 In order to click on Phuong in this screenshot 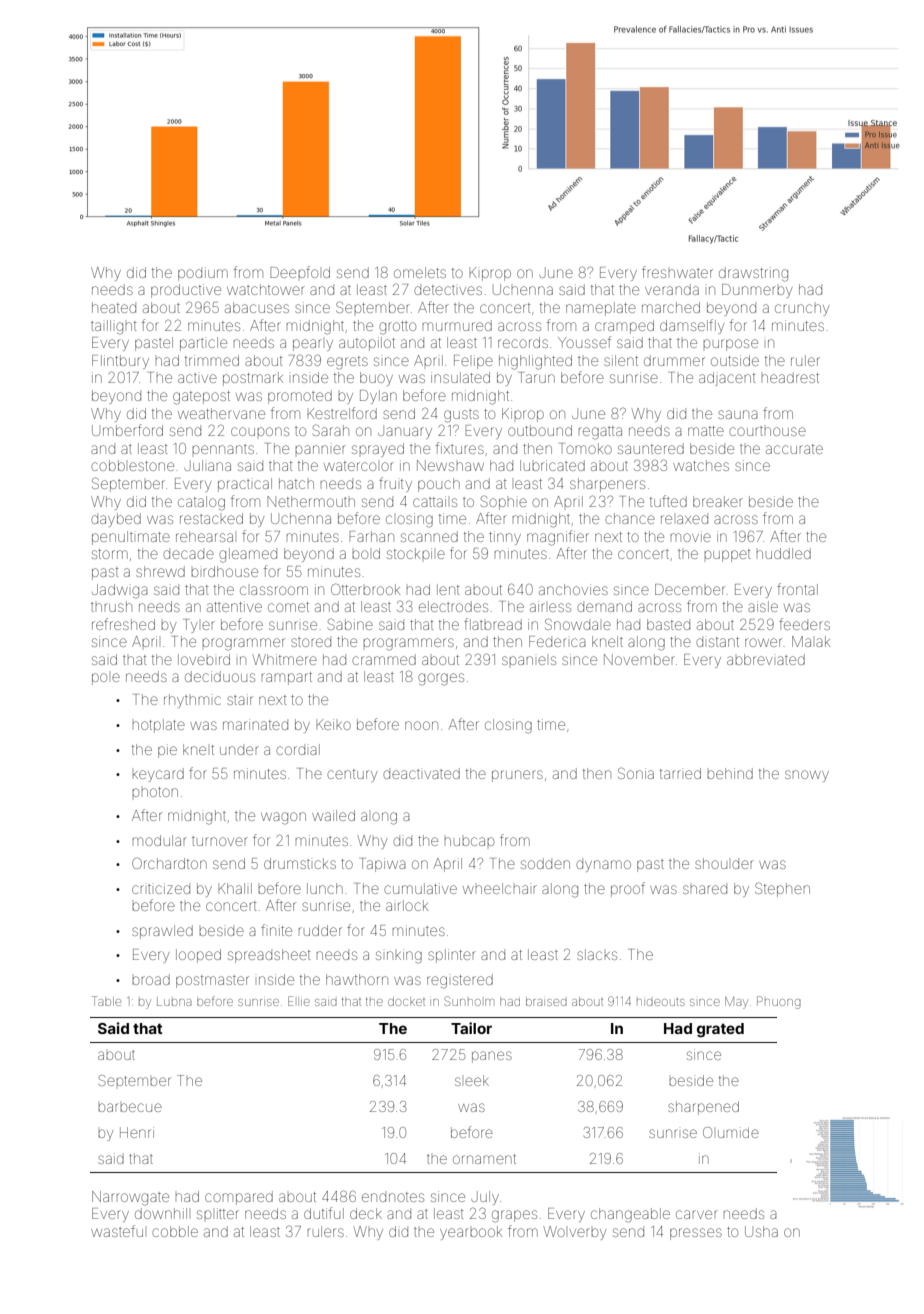, I will do `click(779, 1002)`.
